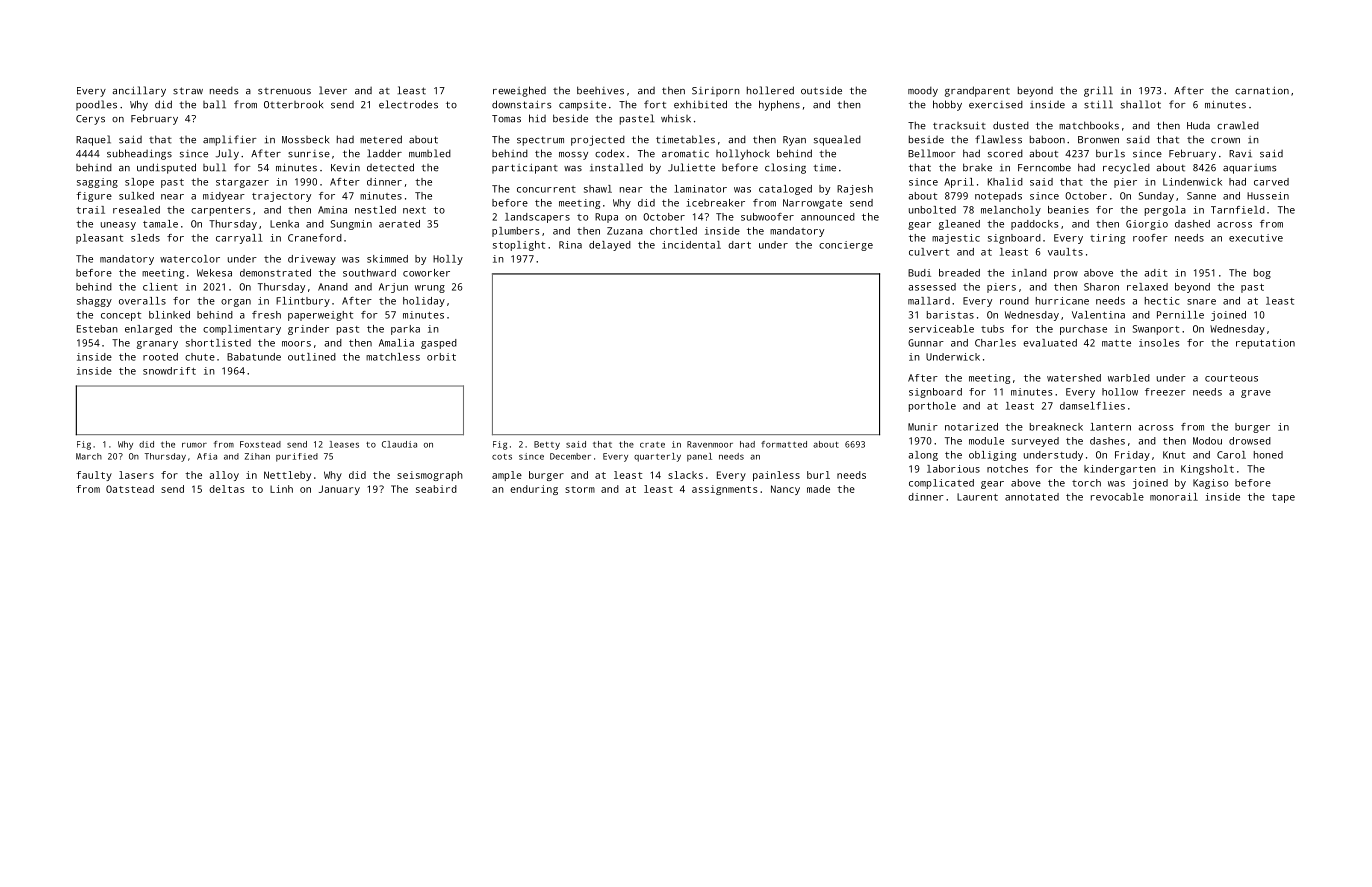 The height and width of the screenshot is (887, 1372). Describe the element at coordinates (160, 287) in the screenshot. I see `client` at that location.
